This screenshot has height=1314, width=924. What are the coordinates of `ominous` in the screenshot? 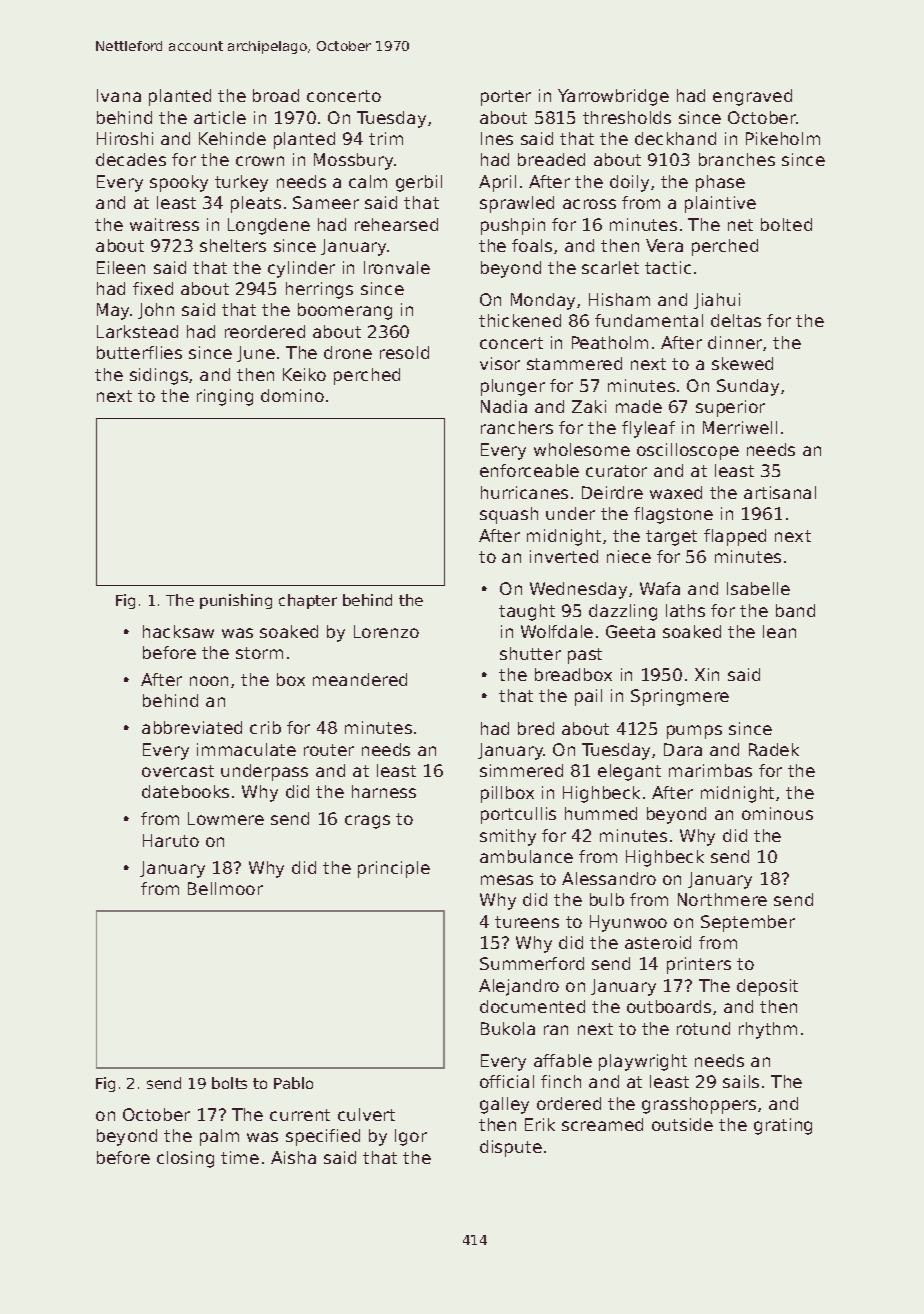 It's located at (777, 813).
